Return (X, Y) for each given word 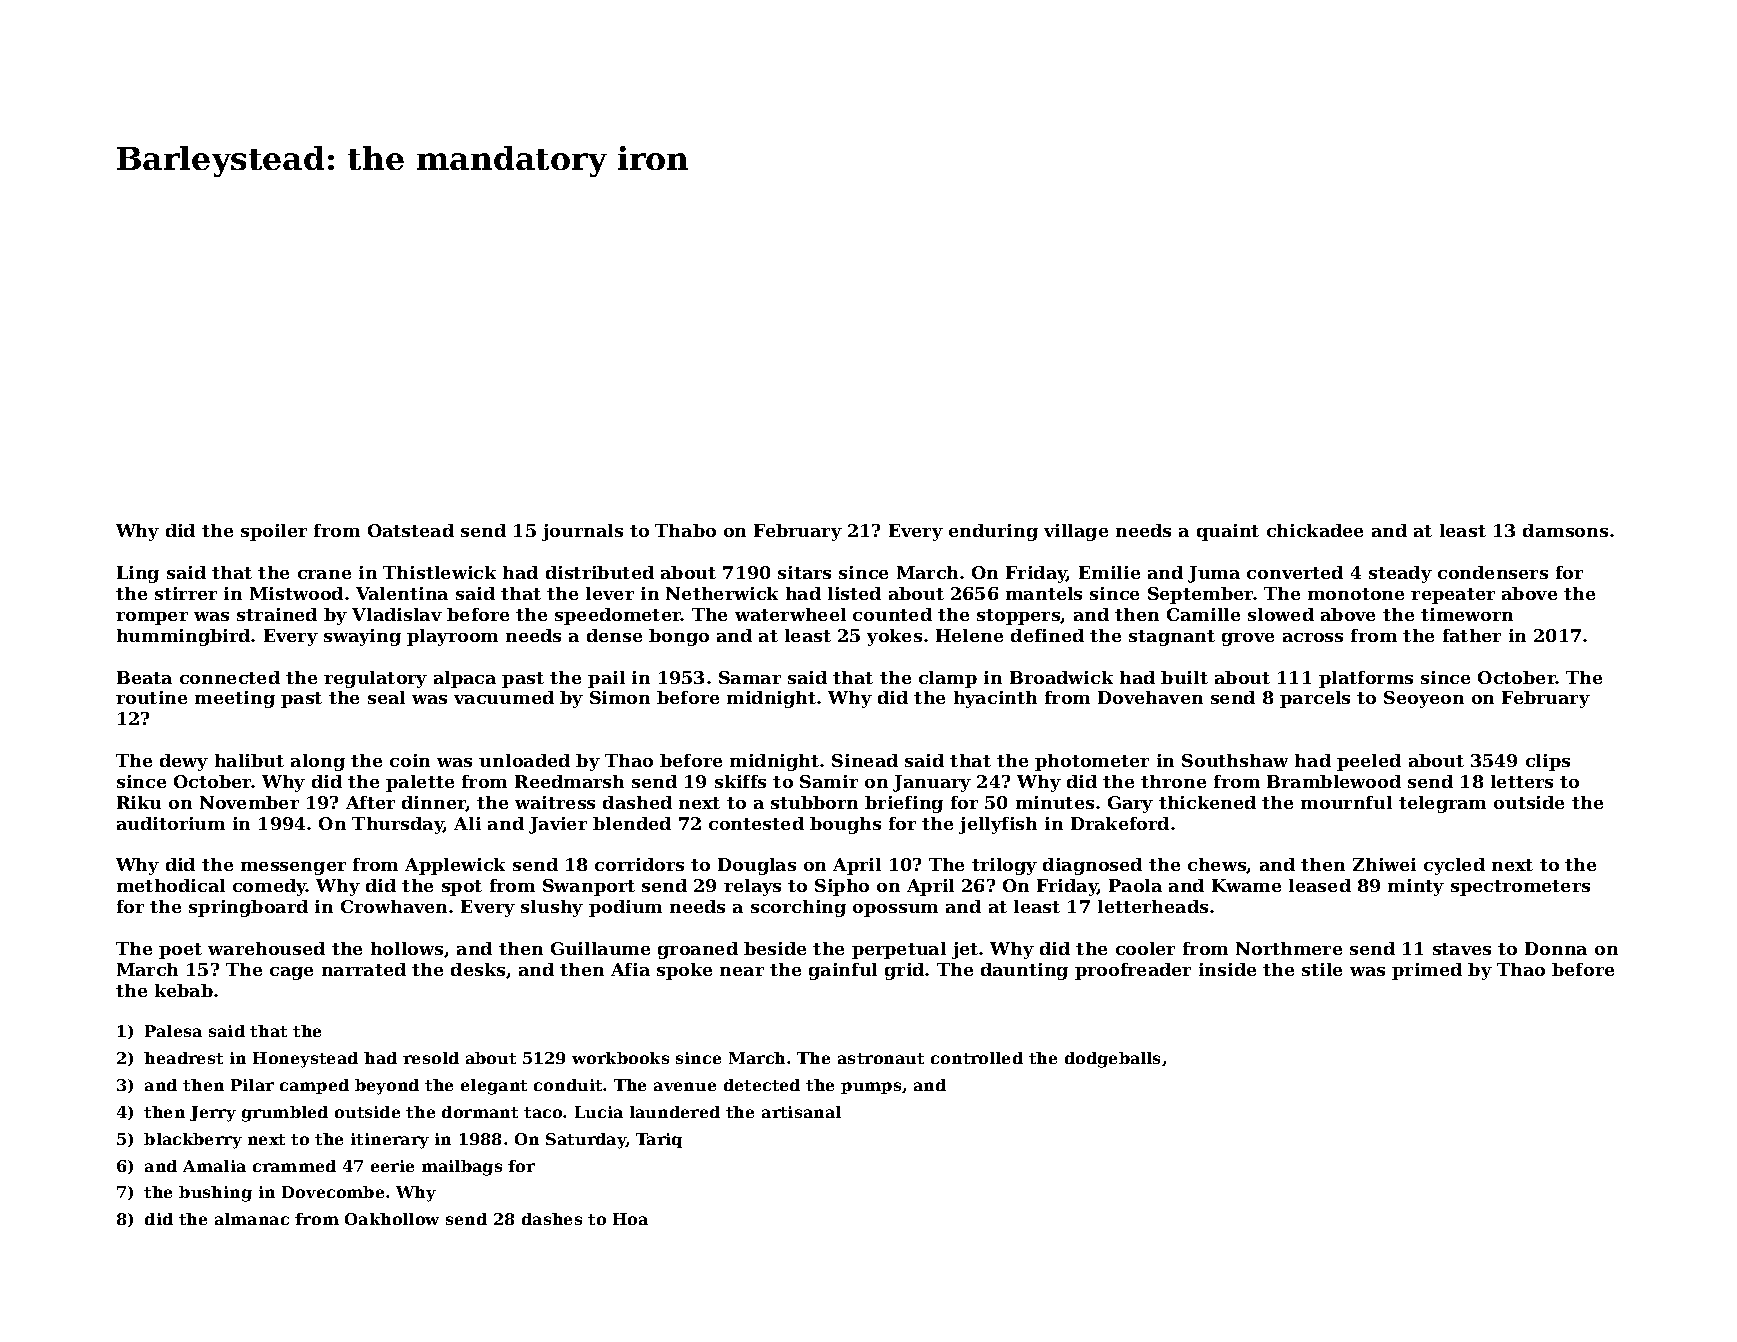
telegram (1442, 804)
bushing (215, 1194)
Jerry (213, 1114)
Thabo (685, 530)
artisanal (801, 1112)
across (1313, 637)
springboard (248, 908)
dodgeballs (1112, 1060)
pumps (871, 1088)
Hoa (630, 1219)
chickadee (1315, 530)
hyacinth (995, 699)
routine (151, 697)
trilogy (1004, 866)
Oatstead (411, 530)
